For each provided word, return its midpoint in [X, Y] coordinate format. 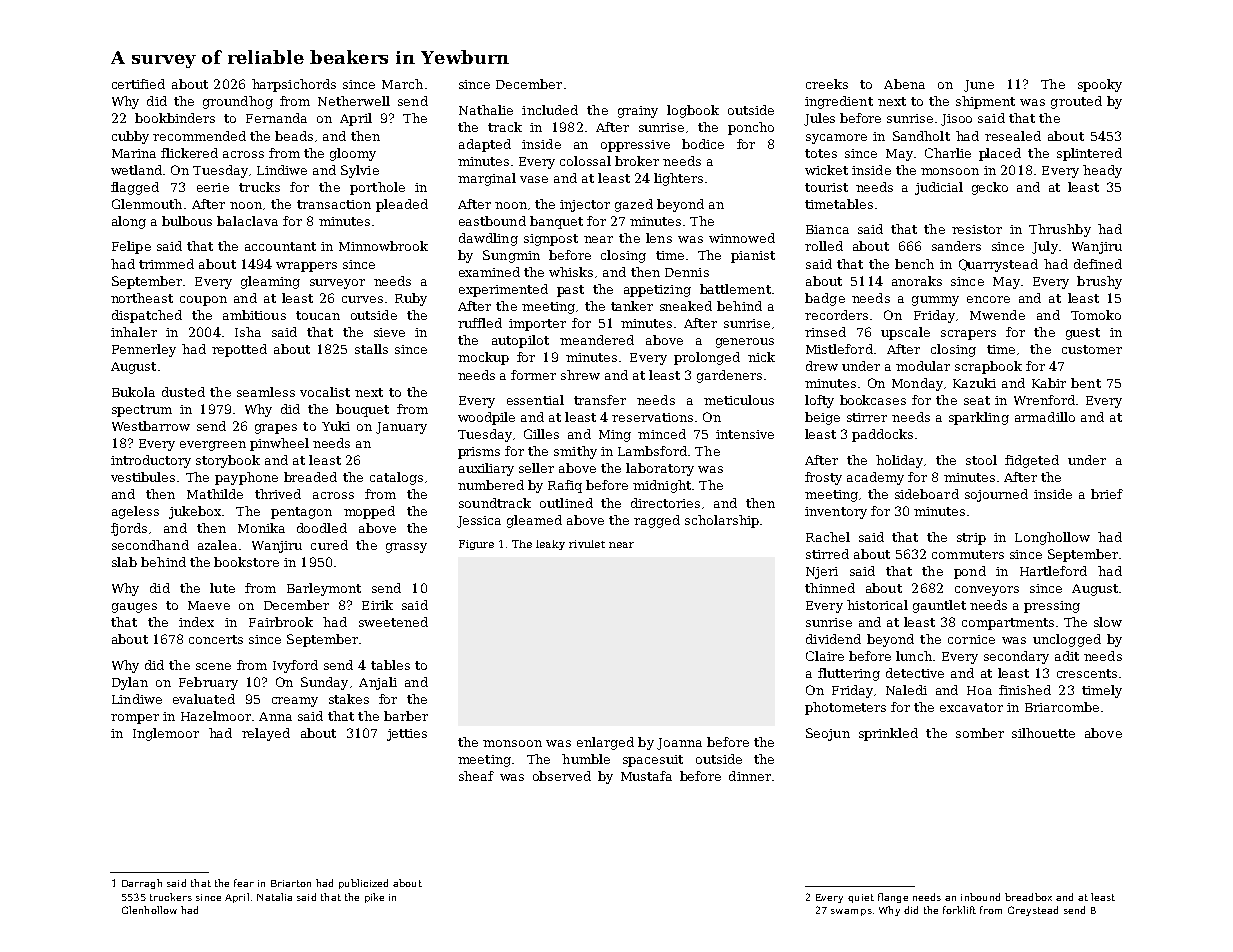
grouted [1076, 102]
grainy [638, 112]
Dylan [130, 683]
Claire [825, 656]
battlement [735, 289]
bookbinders [175, 118]
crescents [1087, 673]
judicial [939, 188]
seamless [266, 392]
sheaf [476, 776]
